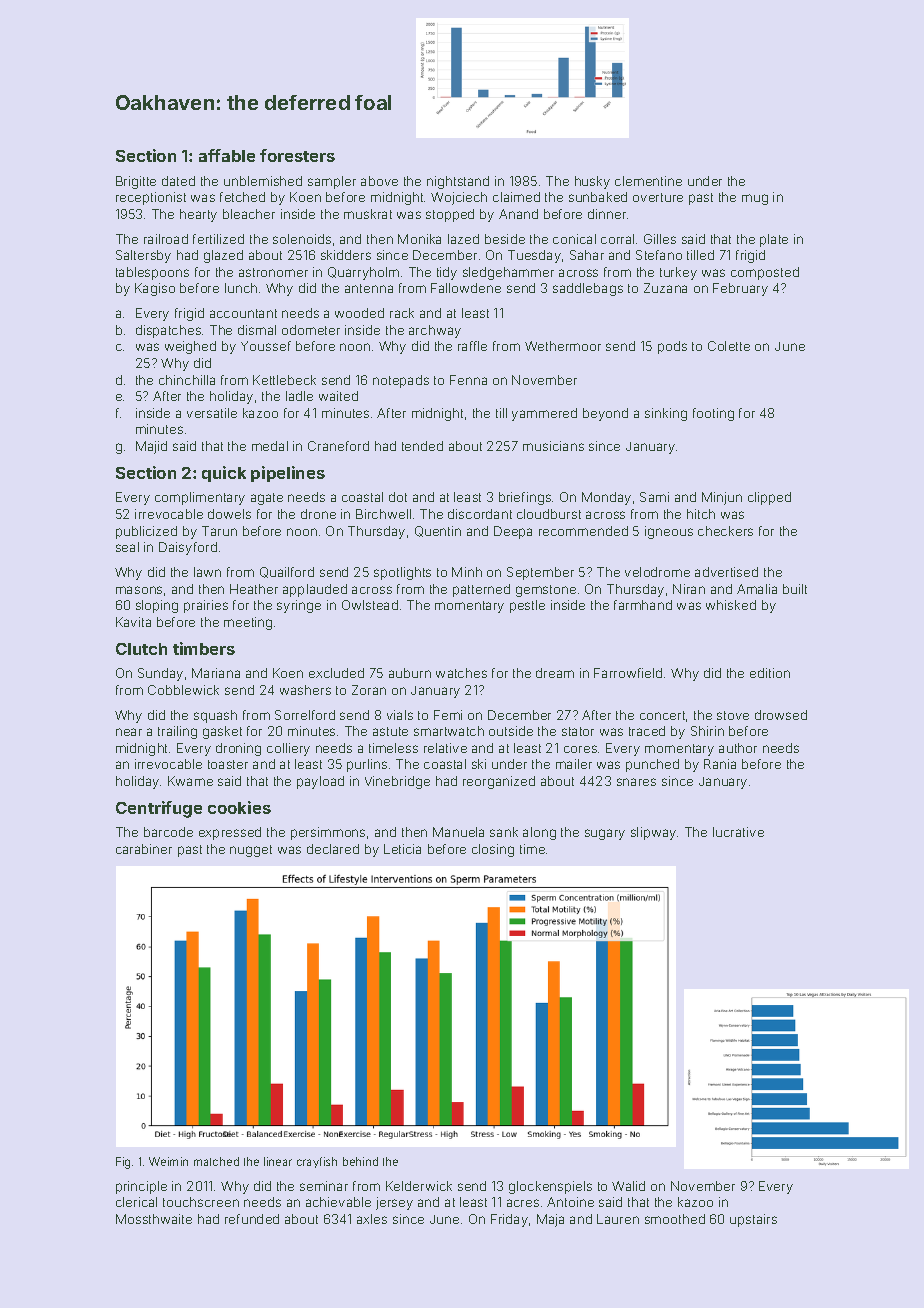 This document has width=924, height=1308. What do you see at coordinates (647, 731) in the document?
I see `traced` at bounding box center [647, 731].
